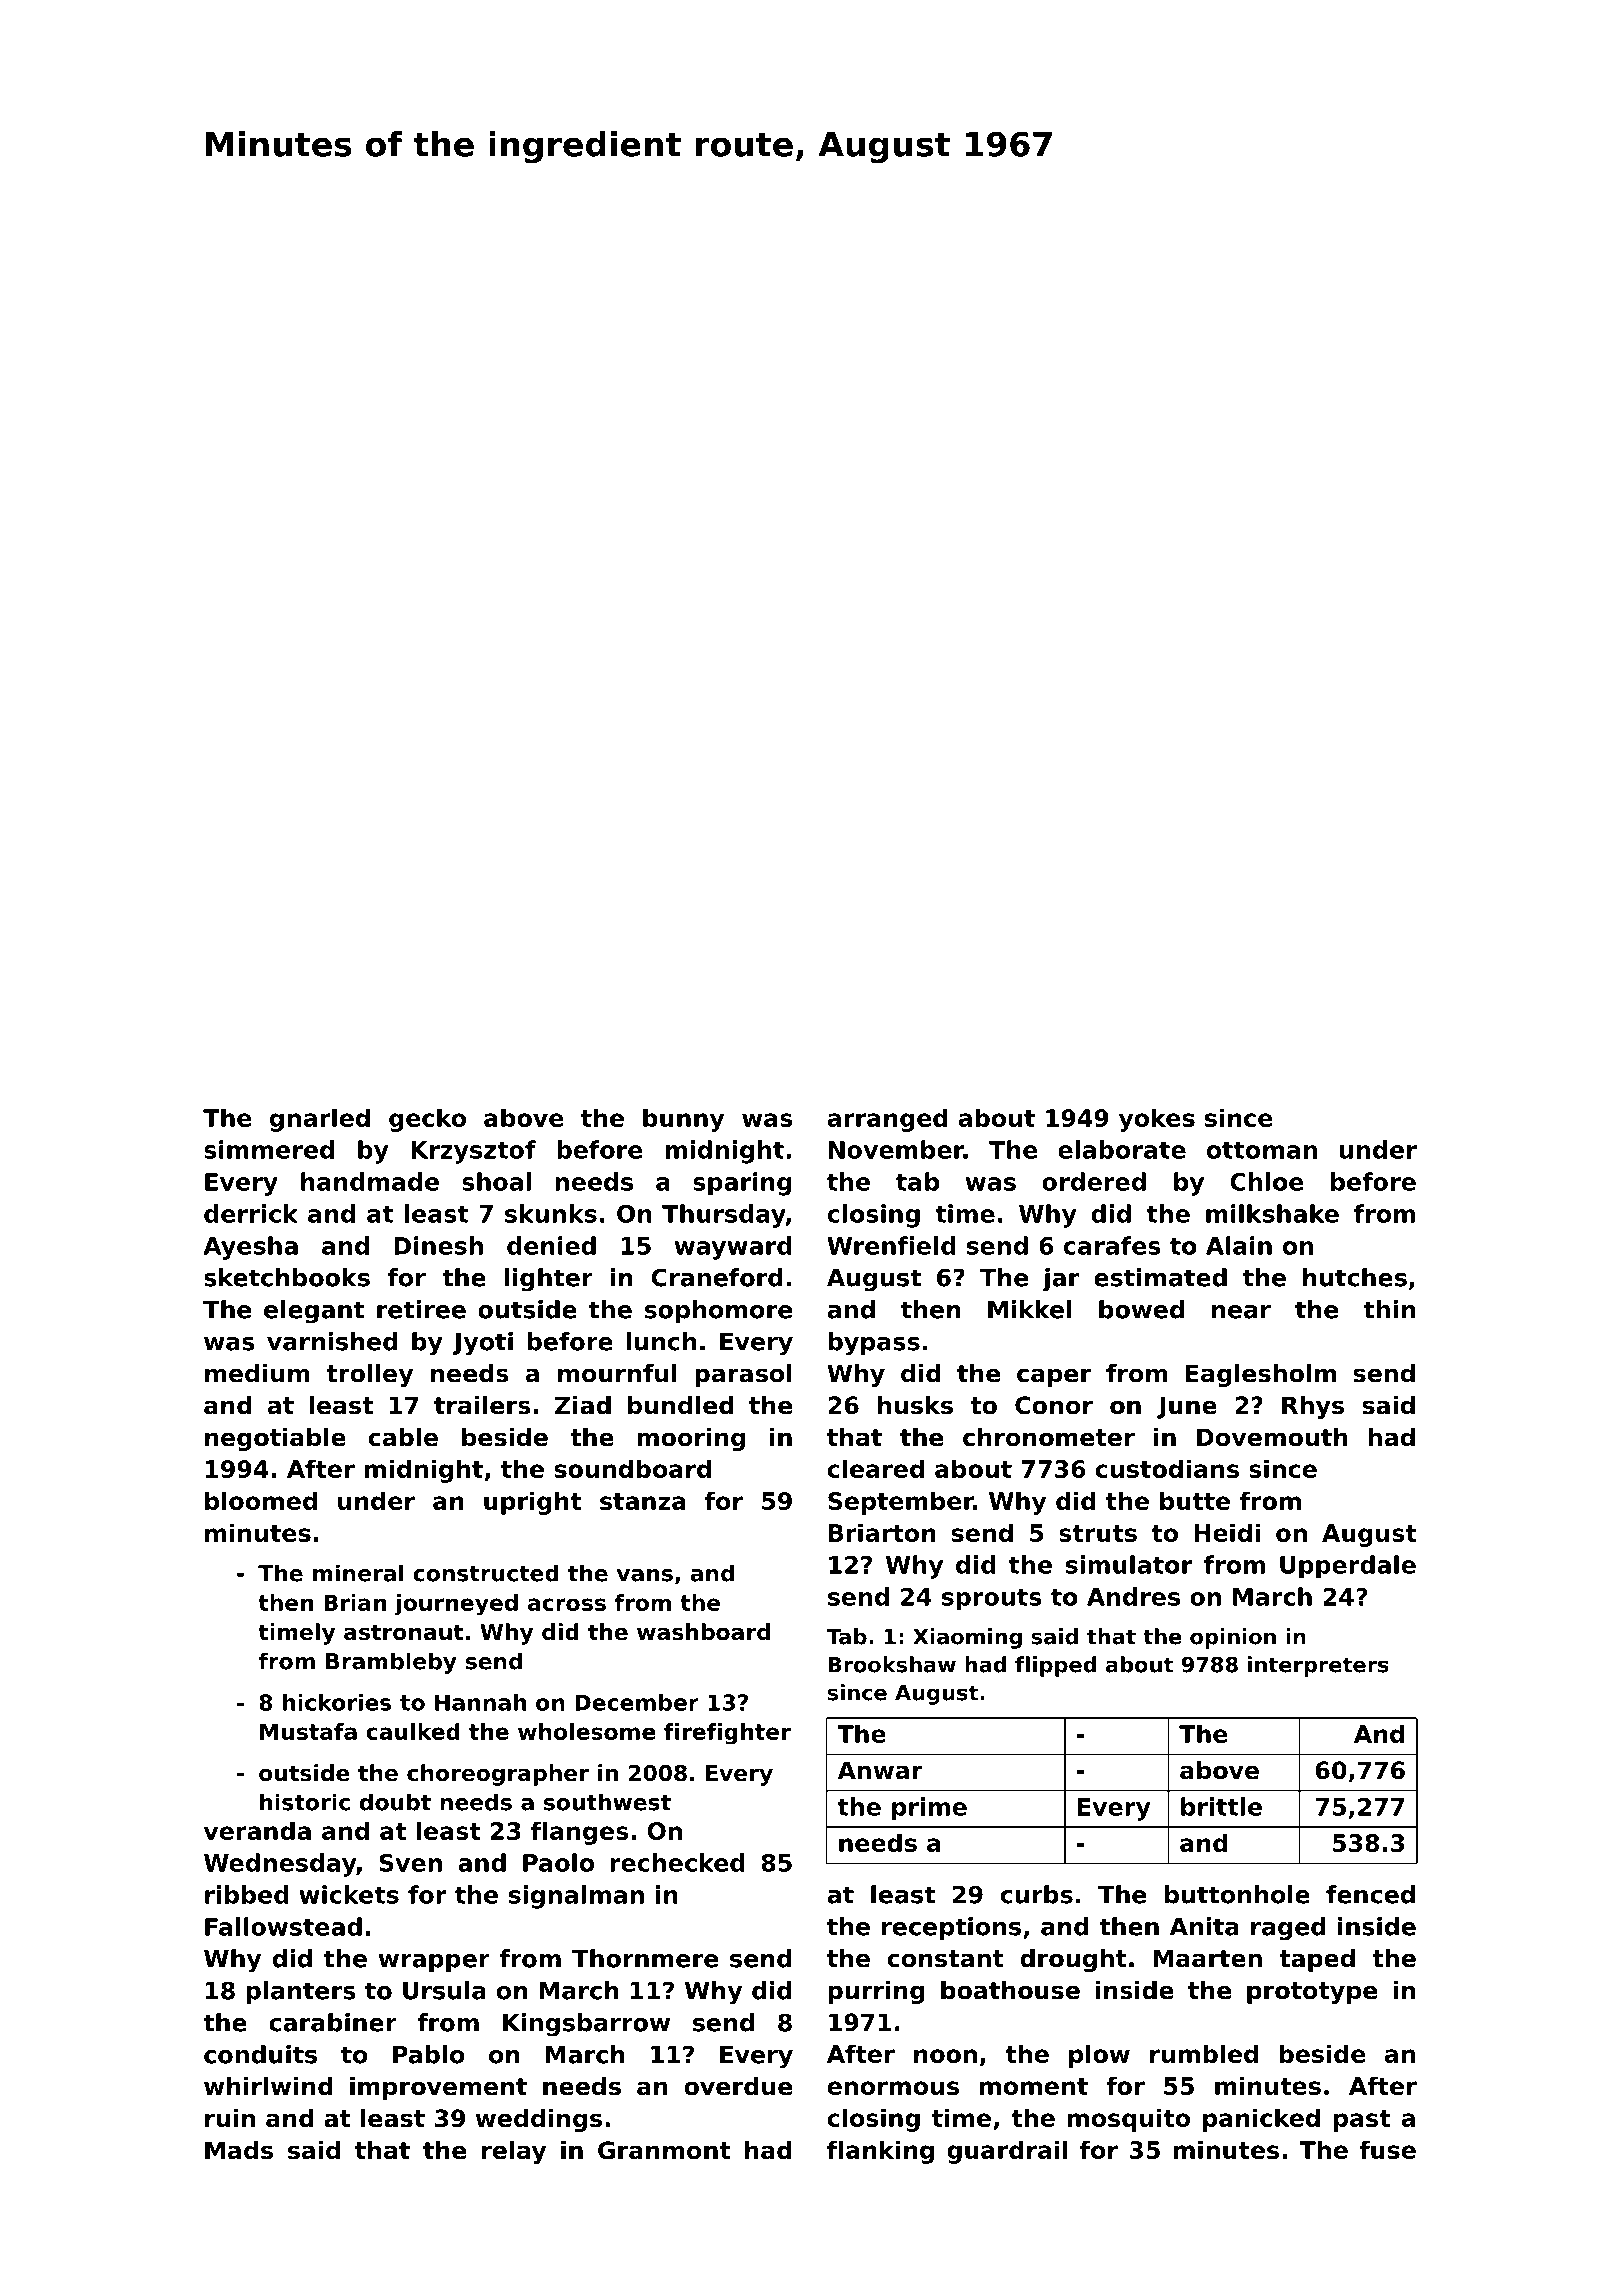 The image size is (1620, 2292). I want to click on Mads, so click(239, 2150).
